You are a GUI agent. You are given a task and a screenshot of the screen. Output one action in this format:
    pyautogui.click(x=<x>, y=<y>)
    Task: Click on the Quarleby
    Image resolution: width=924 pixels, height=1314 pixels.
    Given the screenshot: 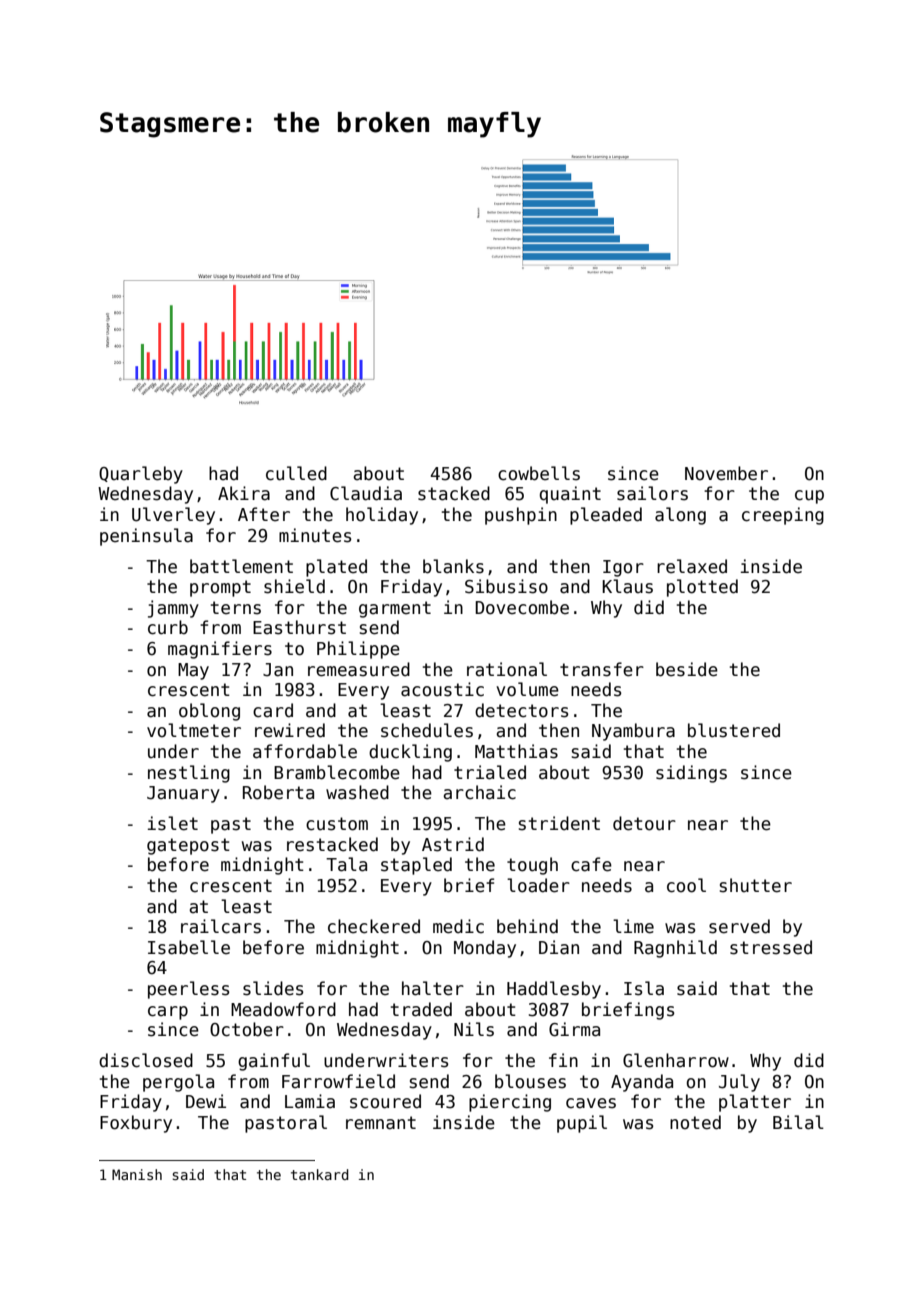 What is the action you would take?
    pyautogui.click(x=141, y=475)
